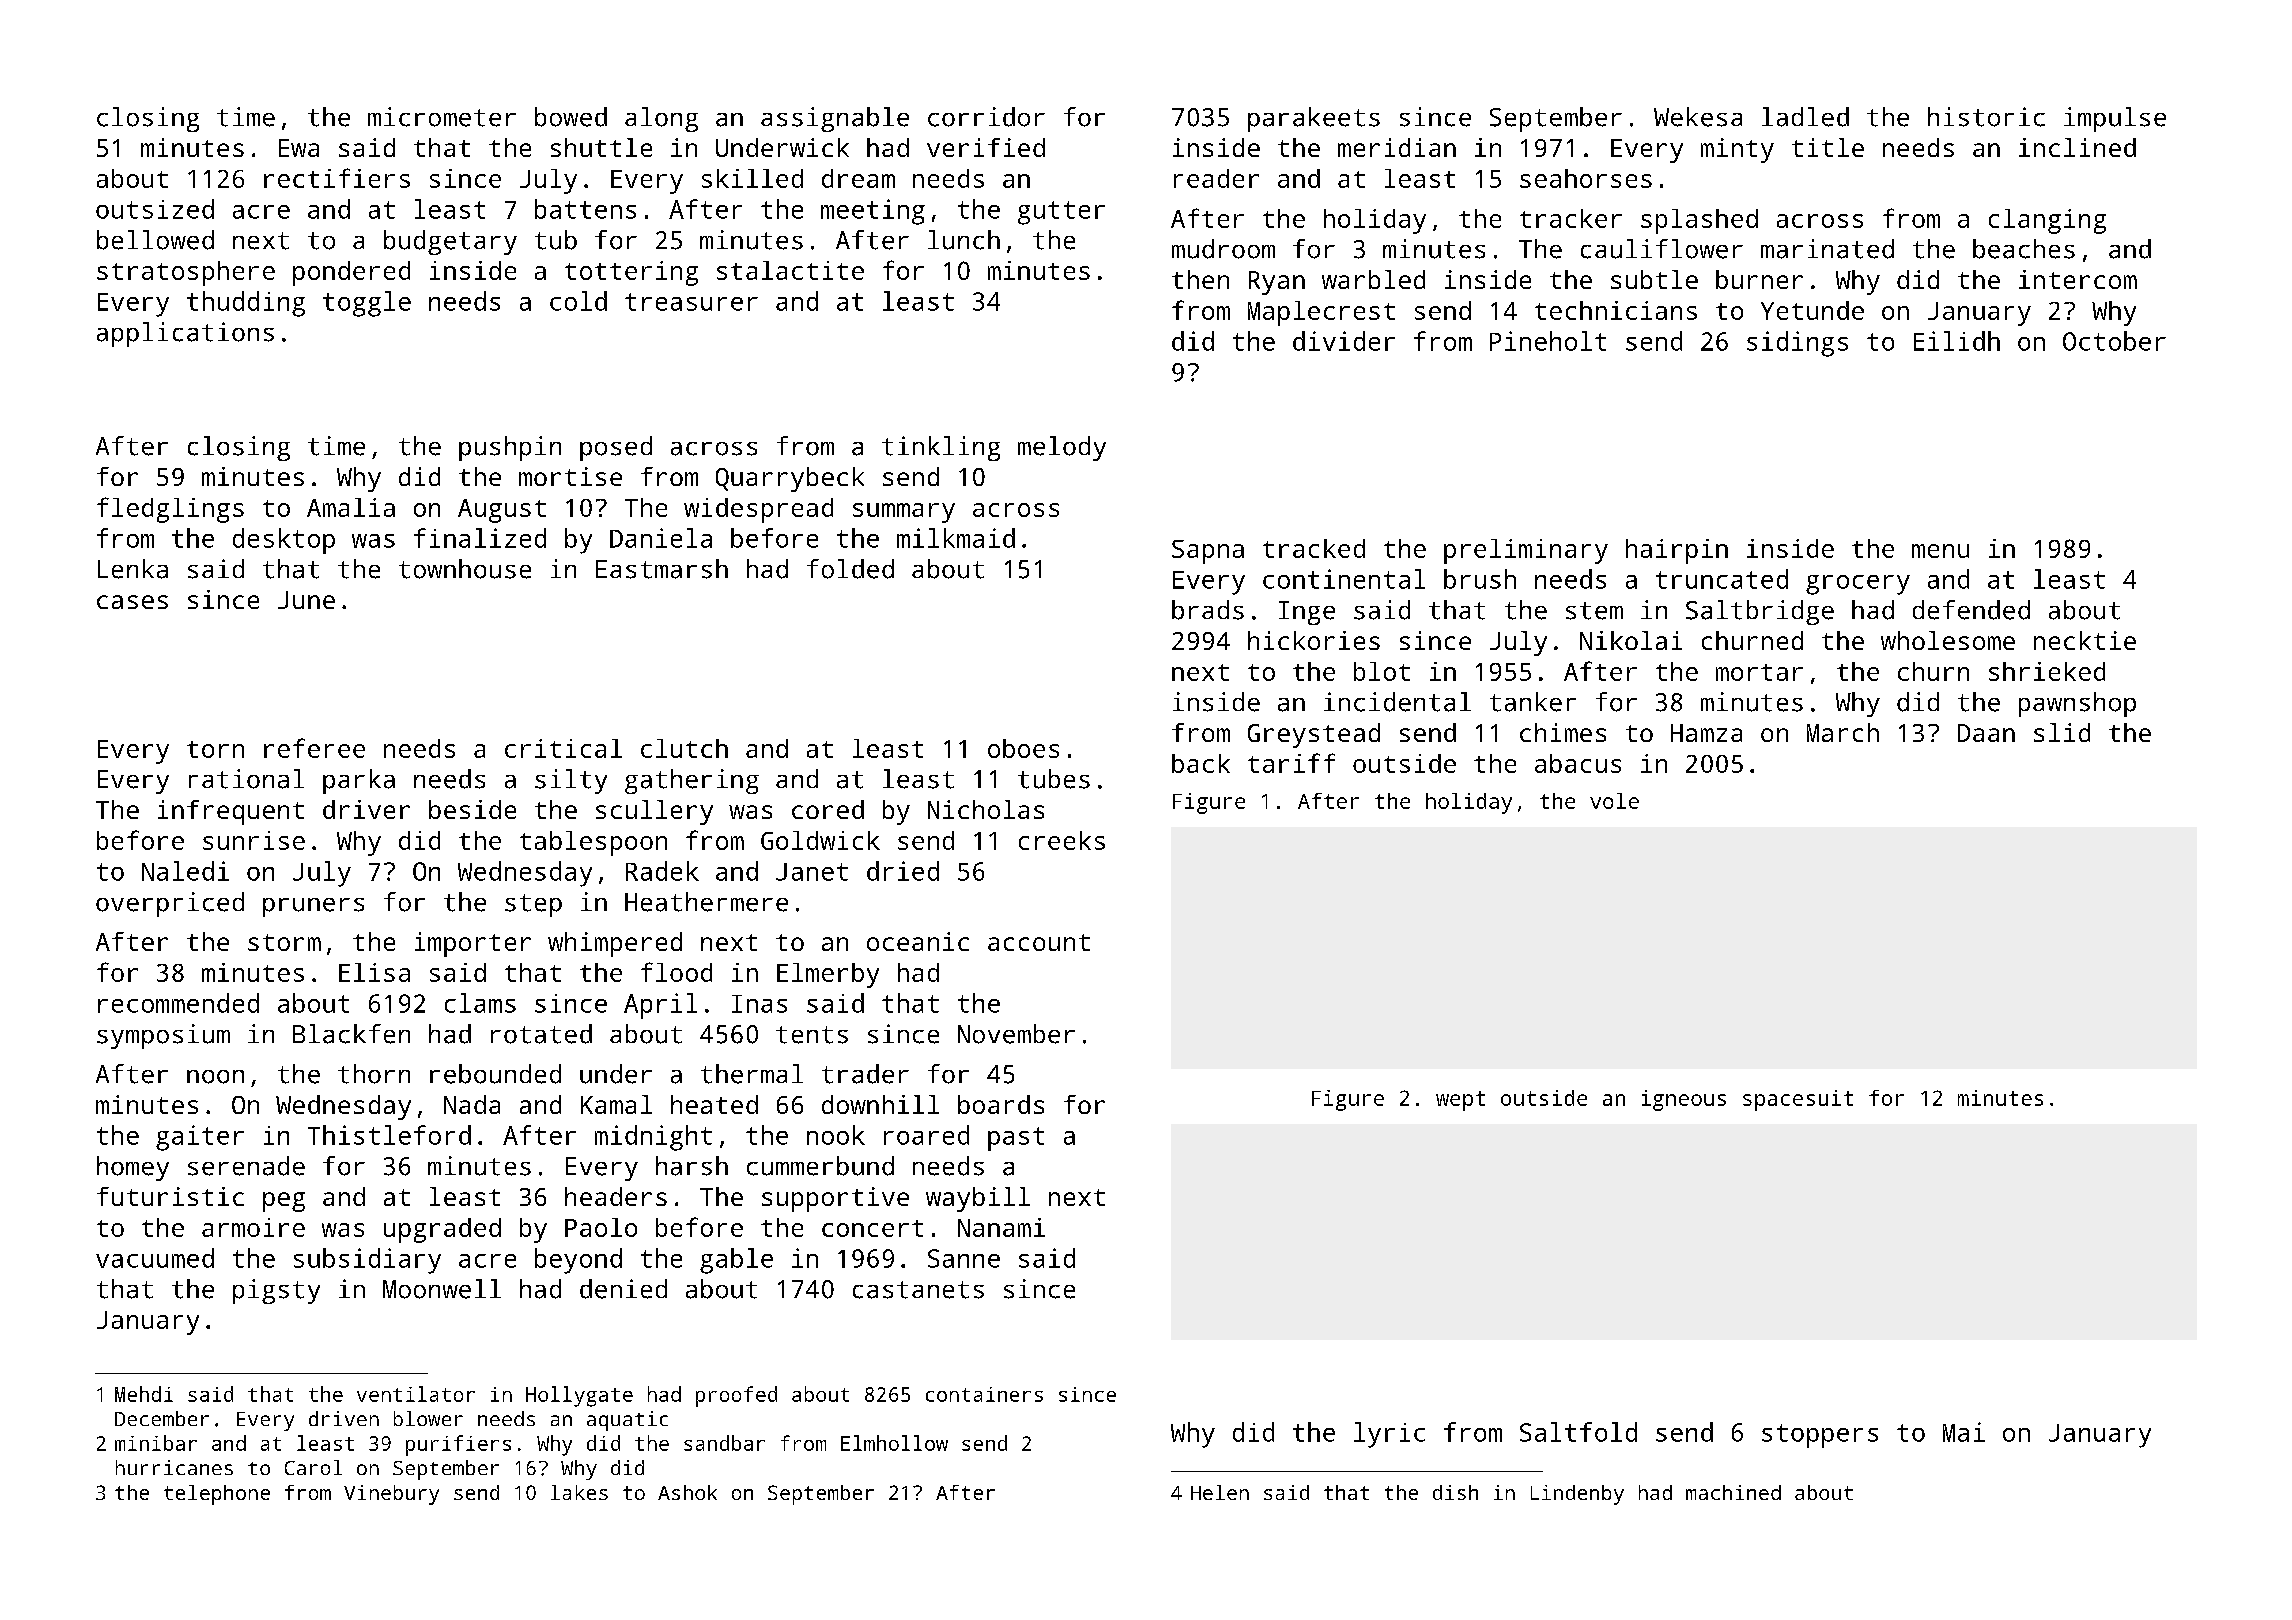 The image size is (2292, 1620). What do you see at coordinates (1001, 1104) in the screenshot?
I see `boards` at bounding box center [1001, 1104].
